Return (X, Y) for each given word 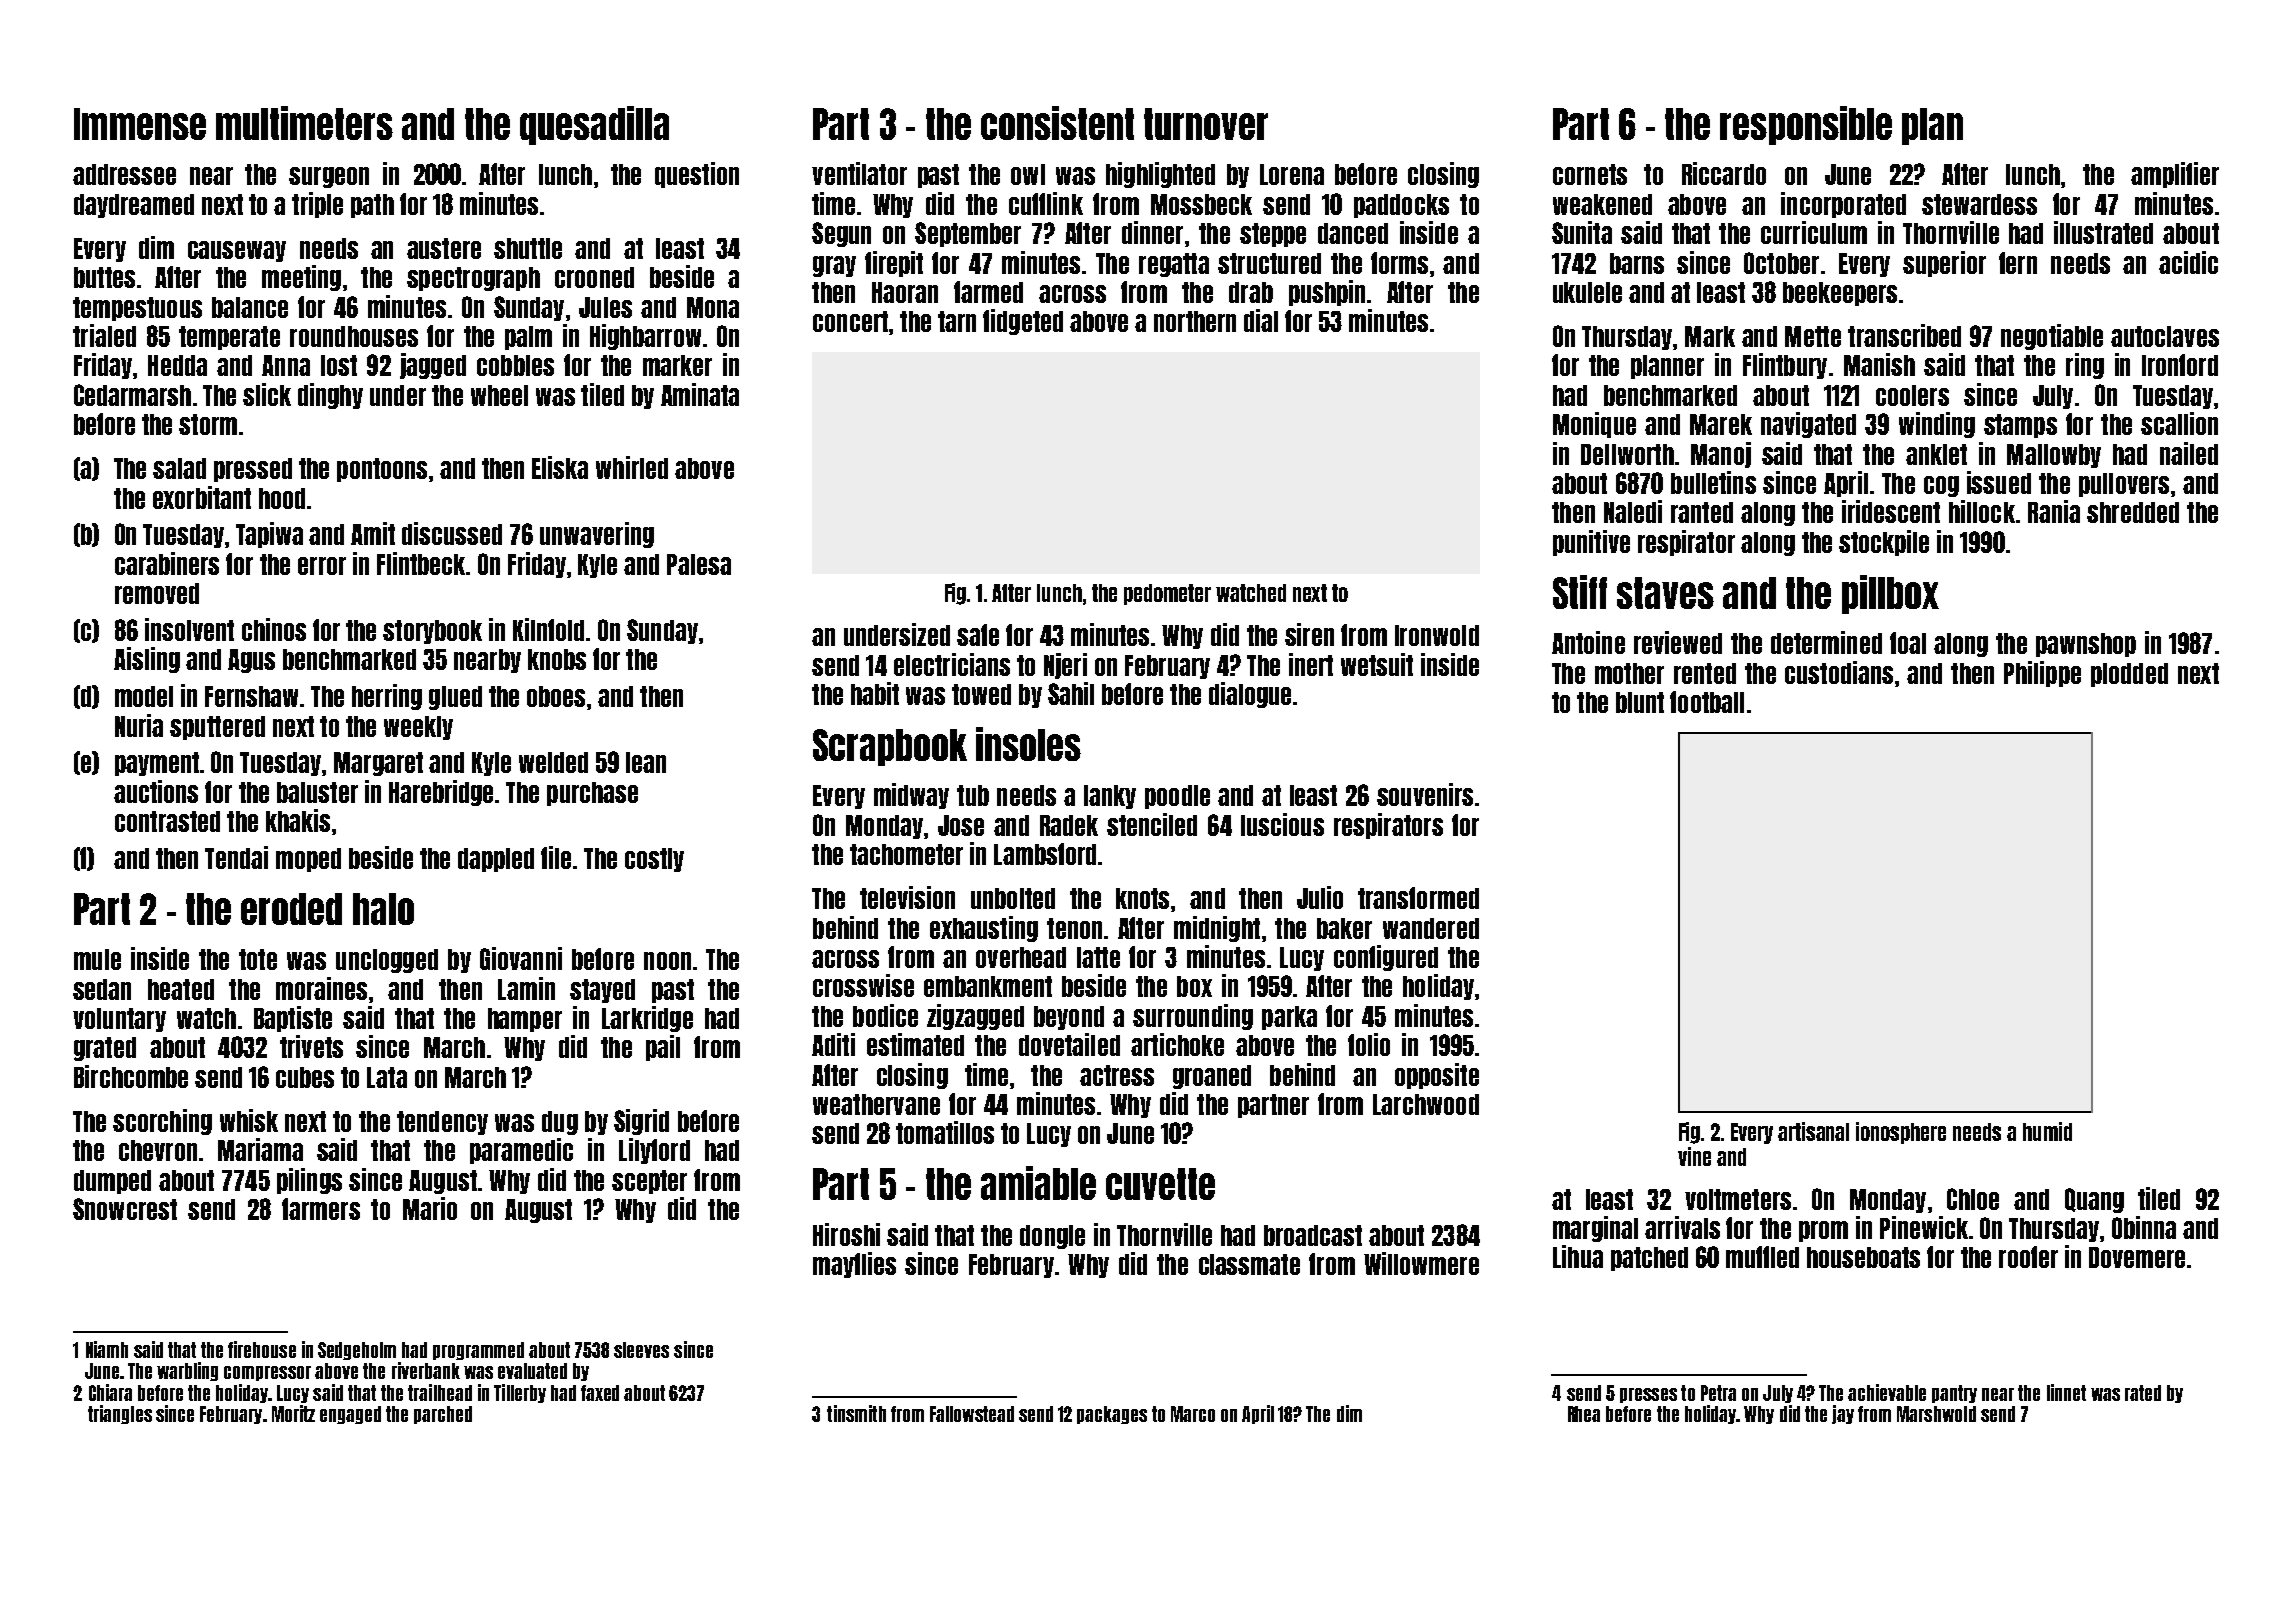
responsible (1806, 125)
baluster (317, 792)
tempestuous (137, 309)
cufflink (1046, 203)
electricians (952, 664)
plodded (2129, 675)
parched (443, 1415)
